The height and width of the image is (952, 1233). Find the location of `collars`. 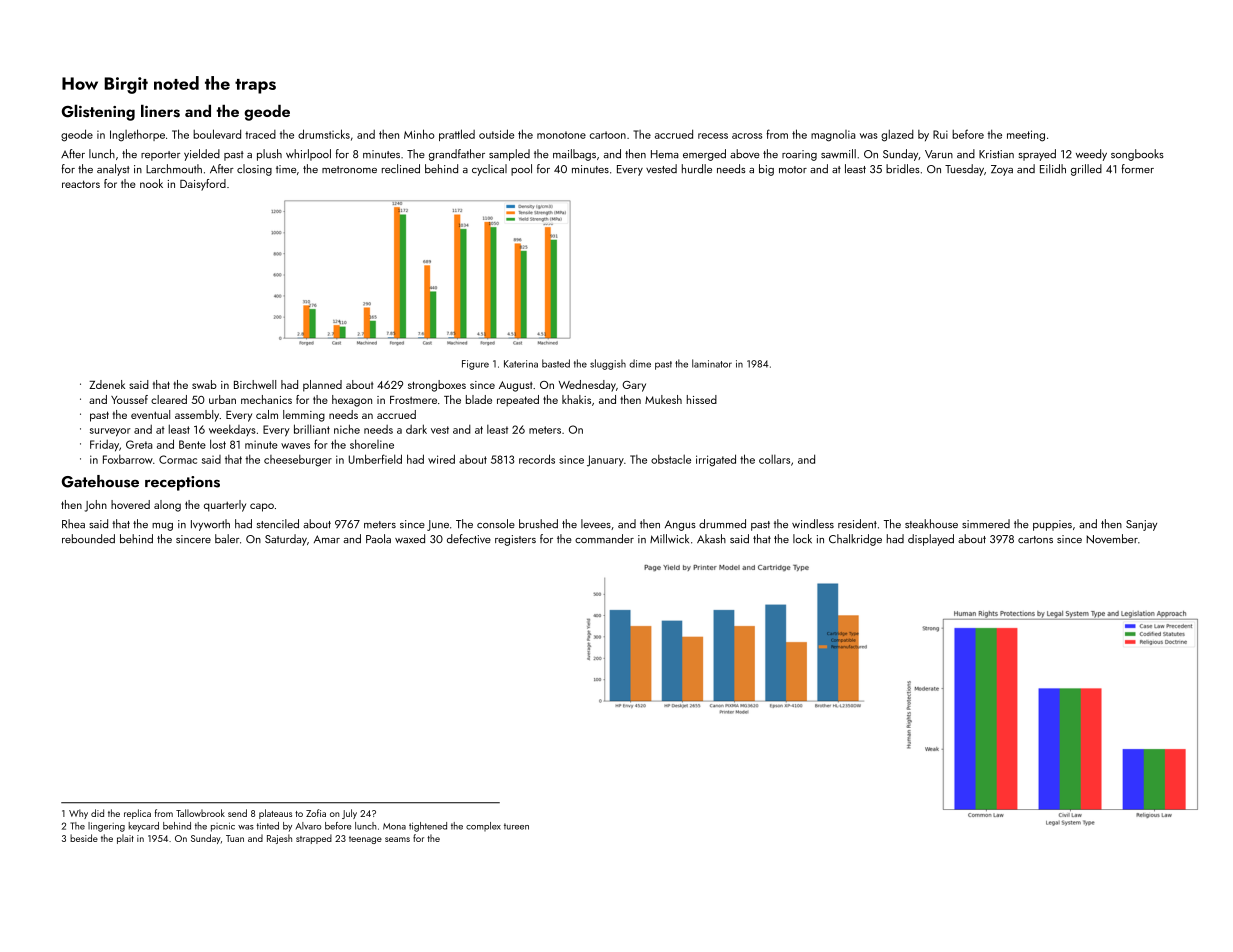

collars is located at coordinates (774, 459).
